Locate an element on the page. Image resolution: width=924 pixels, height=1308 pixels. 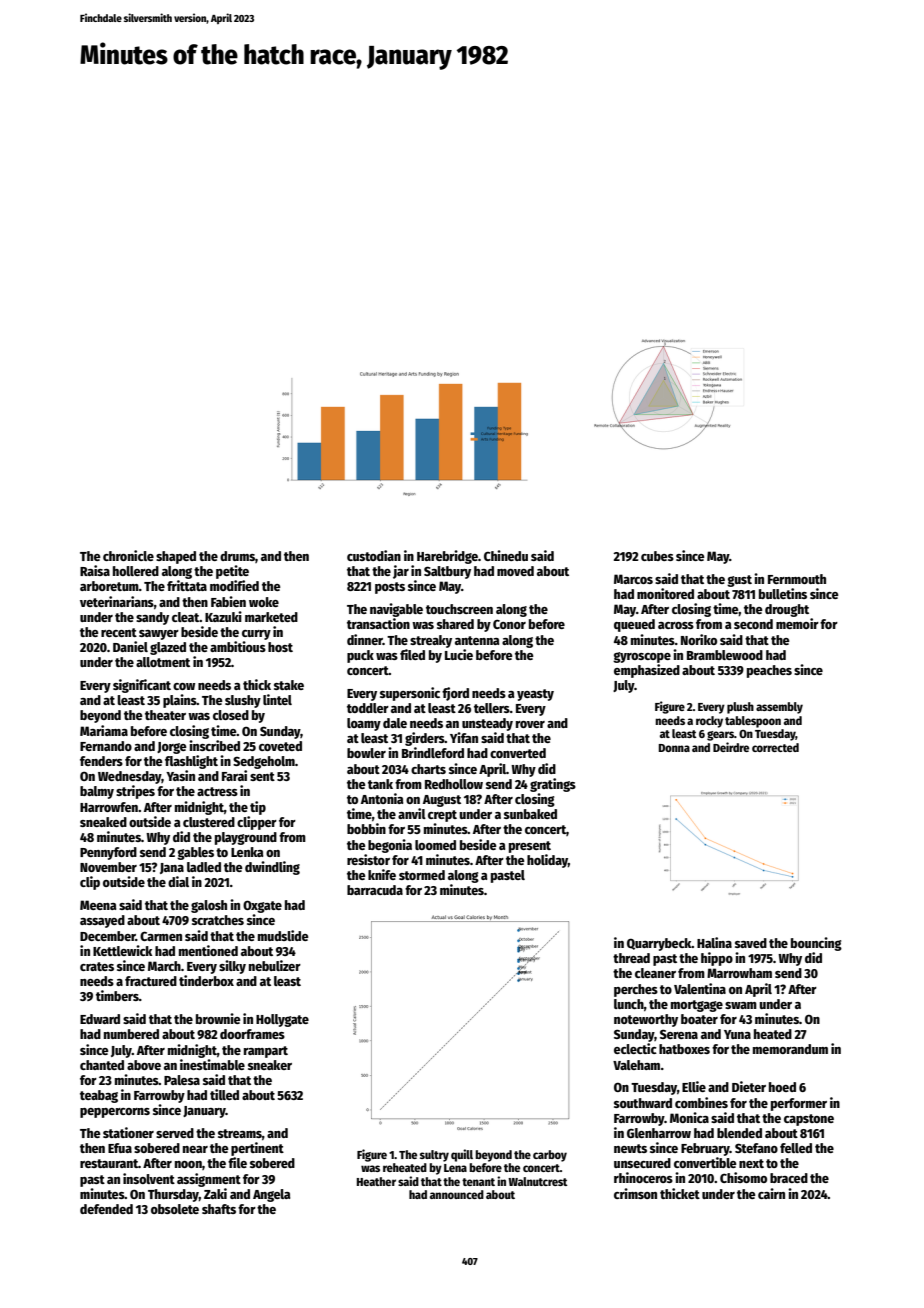
shaped is located at coordinates (176, 557).
